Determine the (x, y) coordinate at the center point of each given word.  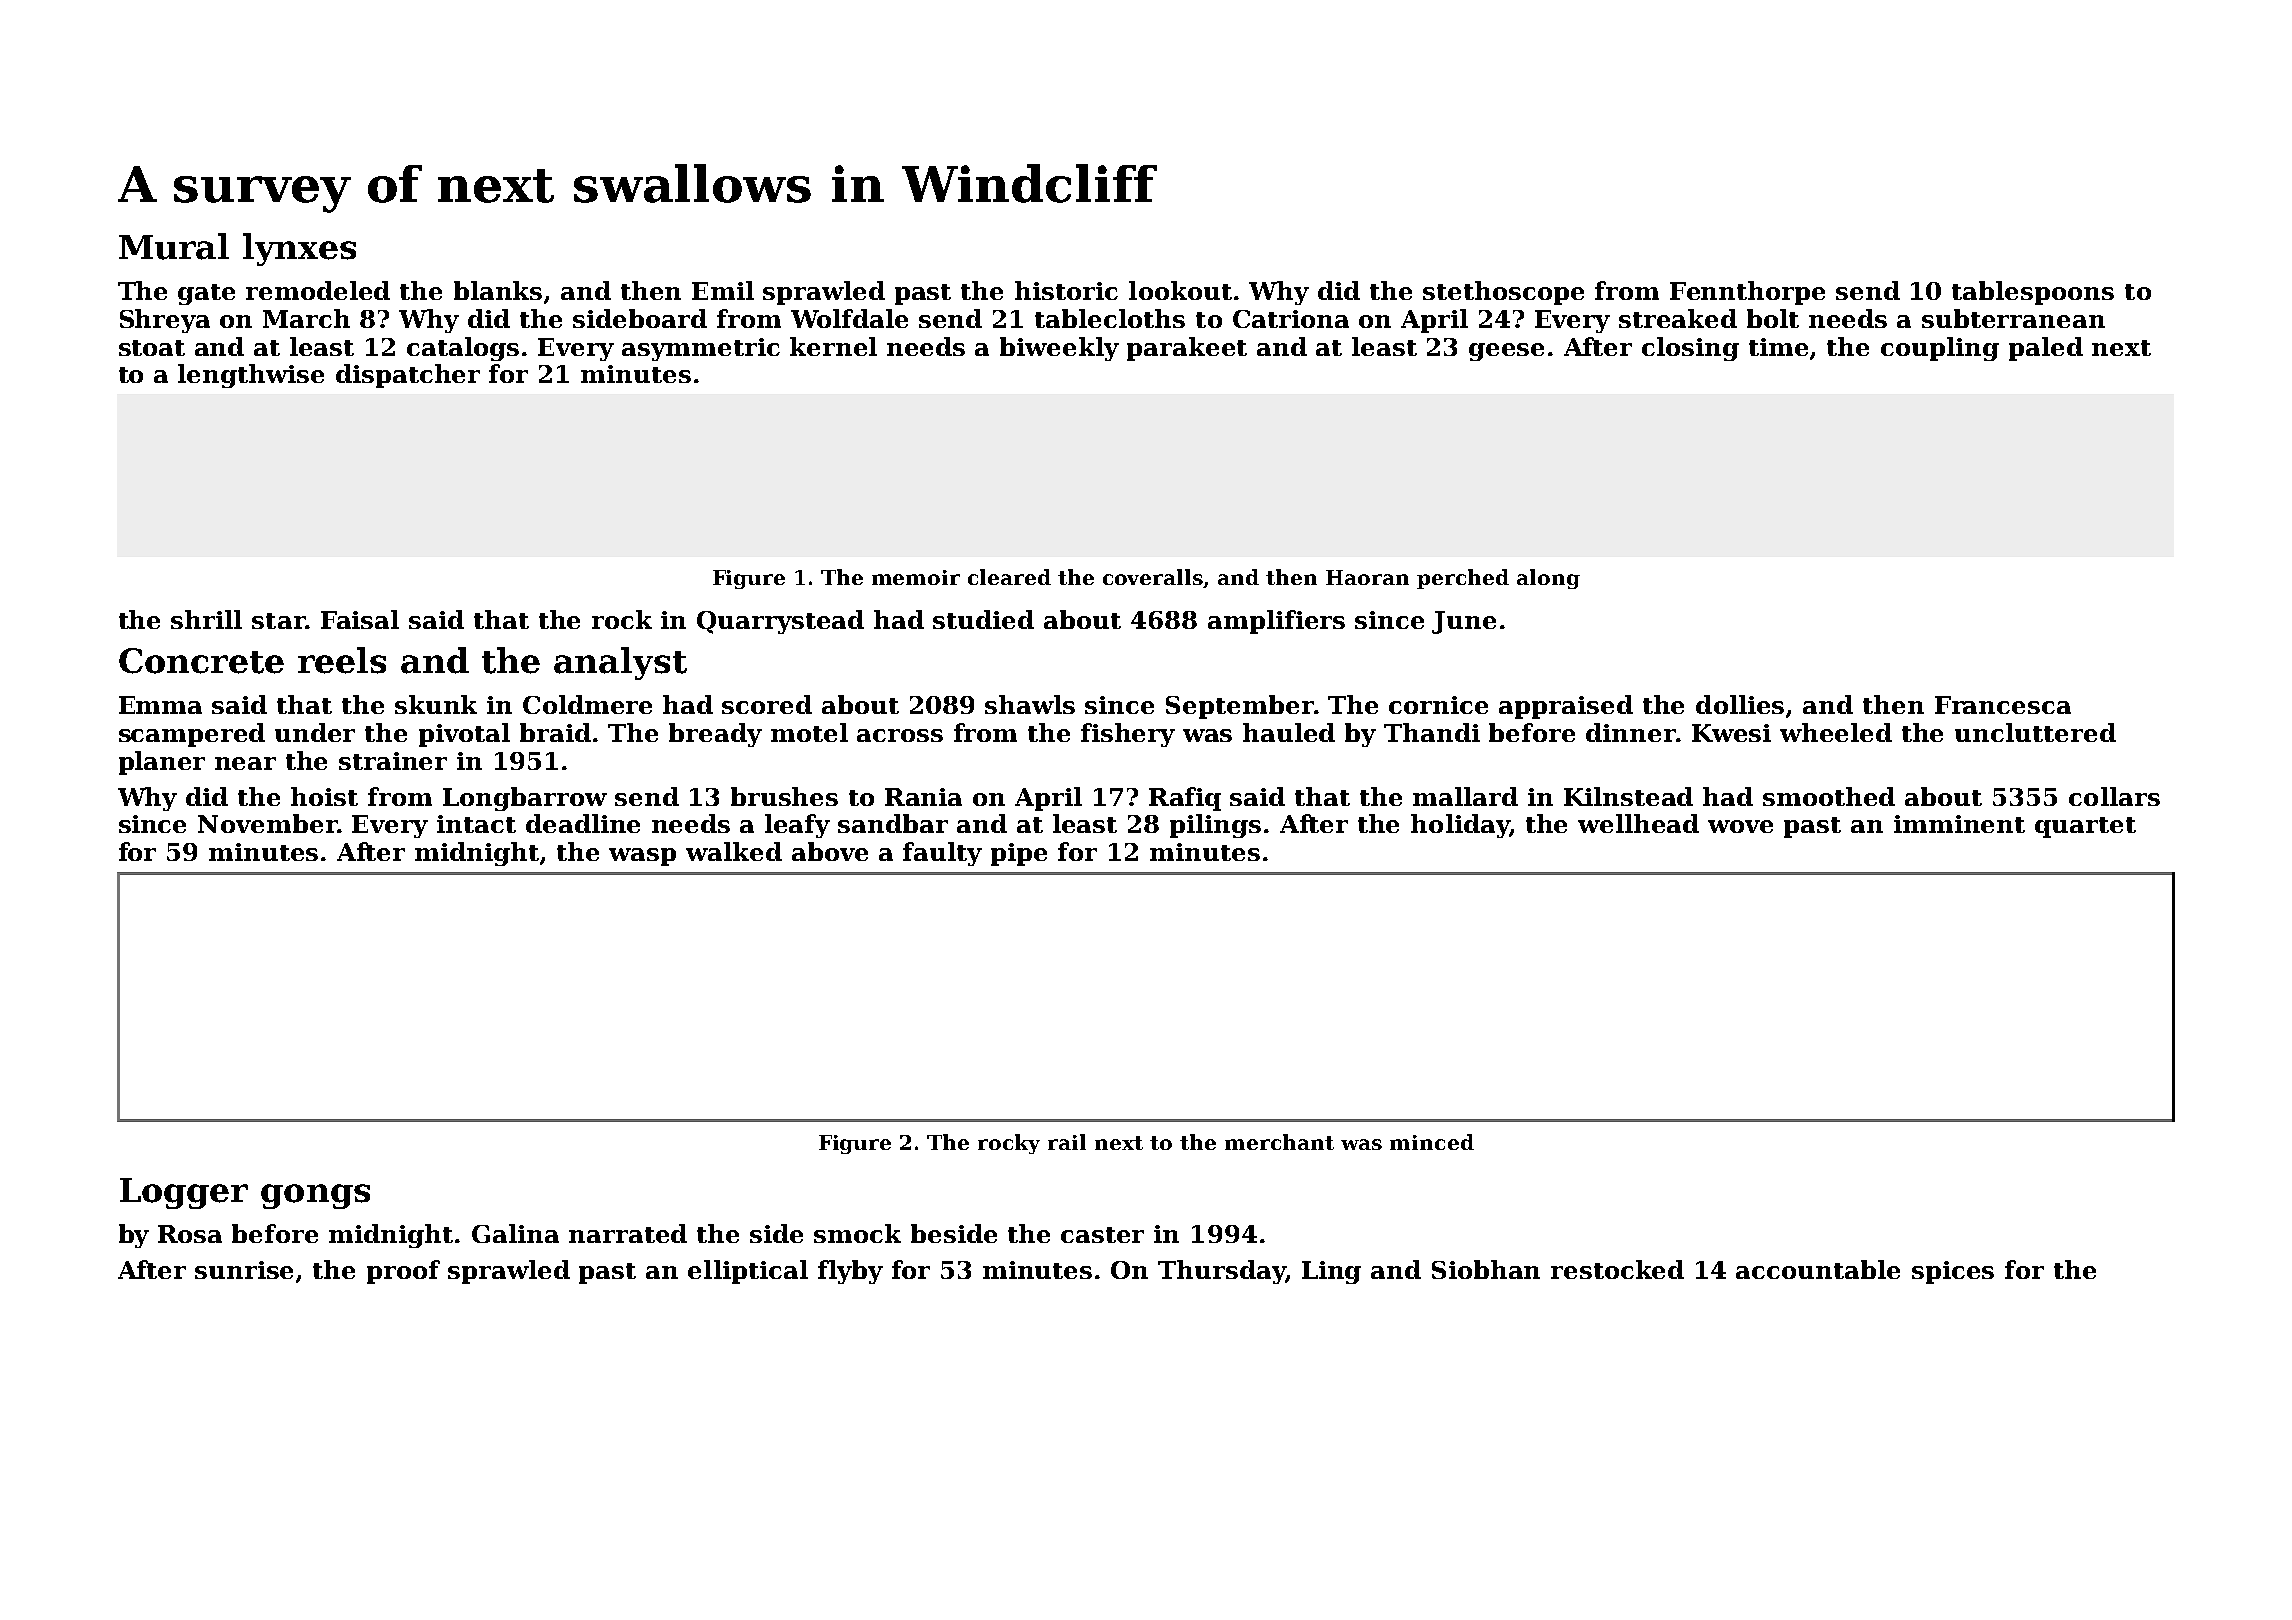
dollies (1740, 704)
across (900, 735)
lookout (1180, 290)
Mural (174, 246)
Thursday (1222, 1272)
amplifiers (1276, 622)
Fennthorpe (1747, 293)
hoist (324, 796)
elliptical (748, 1272)
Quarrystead (780, 622)
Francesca (2003, 705)
